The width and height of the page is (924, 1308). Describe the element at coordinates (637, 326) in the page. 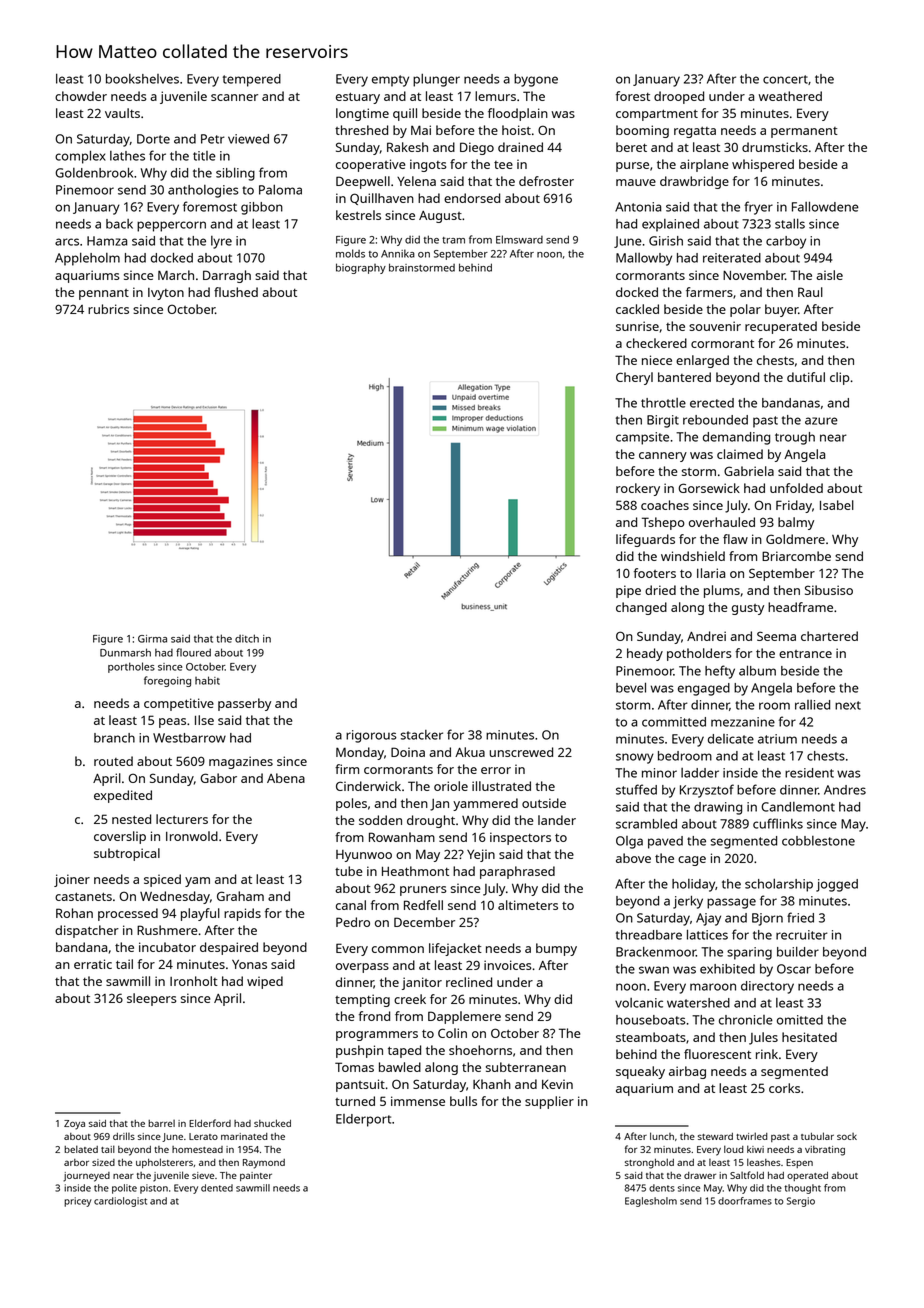

I see `sunrise` at that location.
